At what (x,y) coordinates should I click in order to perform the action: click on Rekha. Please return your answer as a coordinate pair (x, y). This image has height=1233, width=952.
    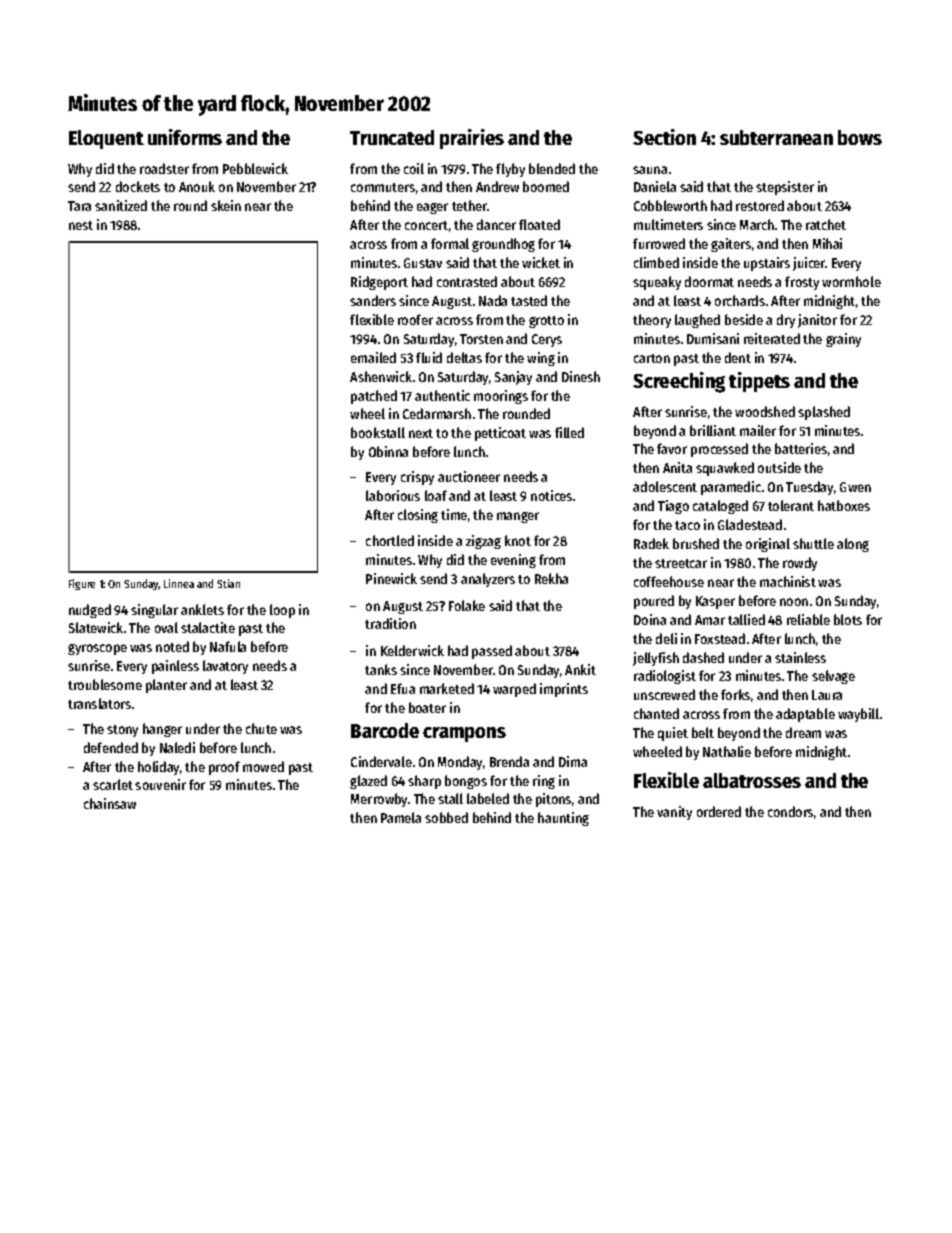
    Looking at the image, I should click on (551, 578).
